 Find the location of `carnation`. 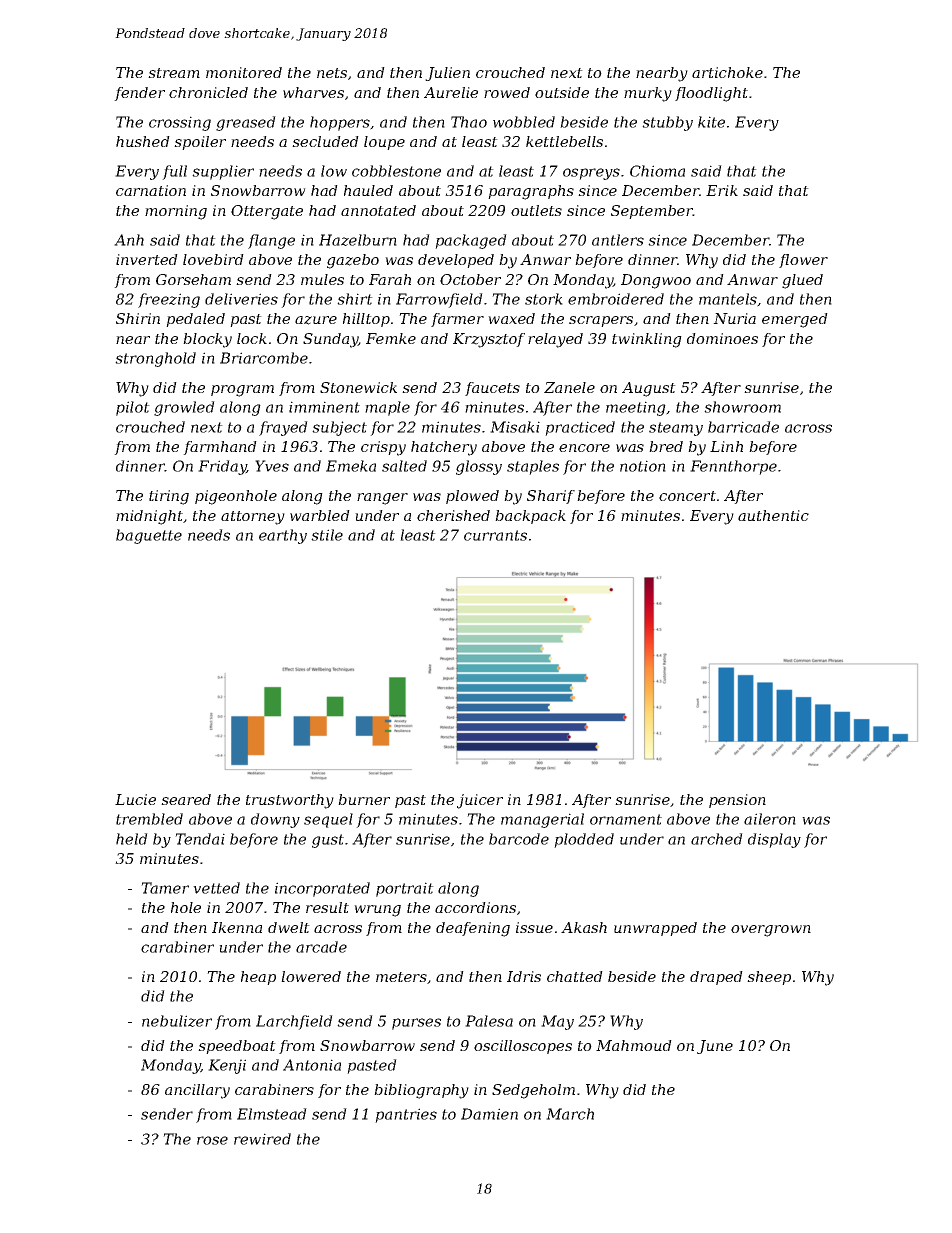

carnation is located at coordinates (151, 190).
